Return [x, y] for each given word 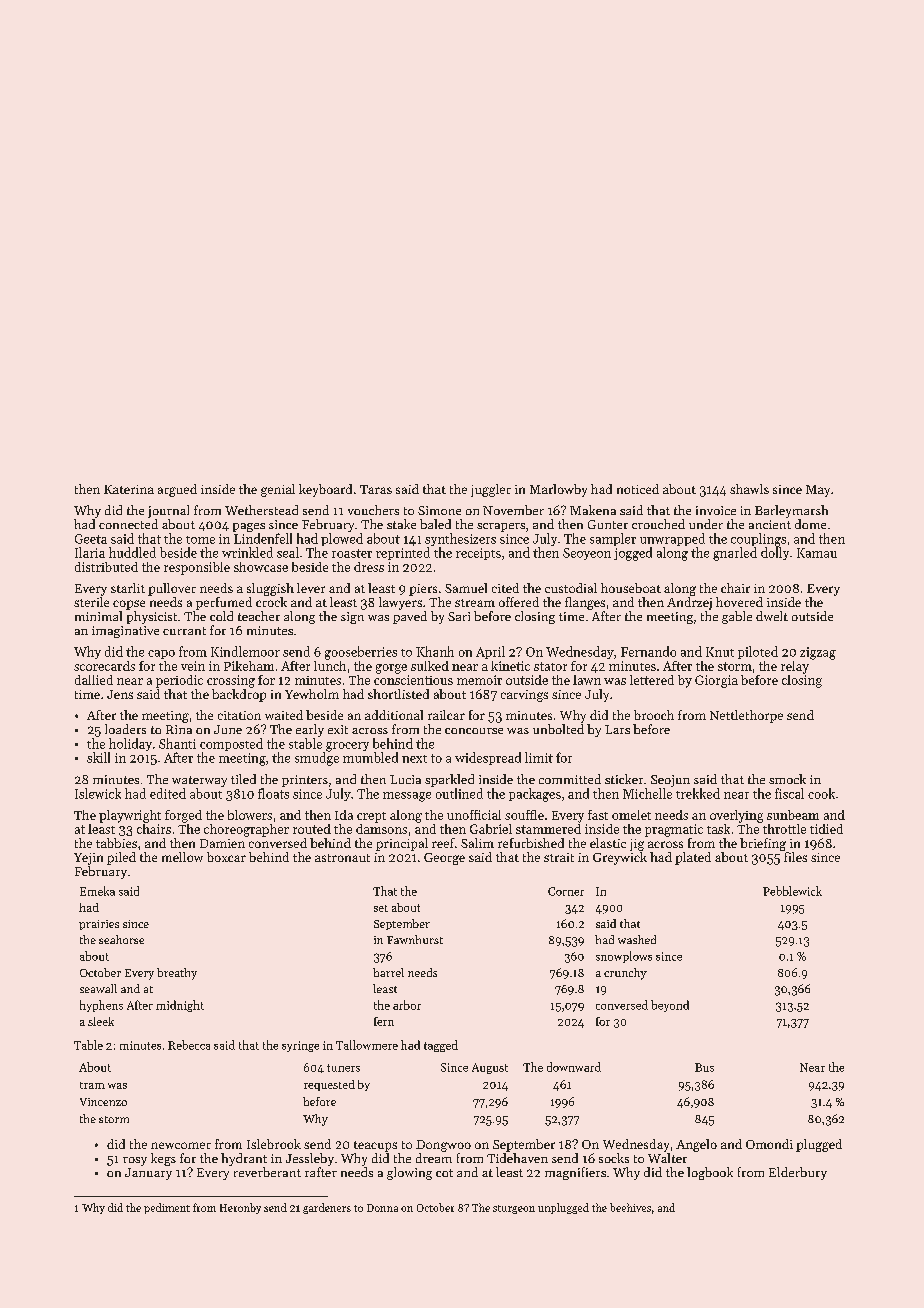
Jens [120, 694]
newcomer [181, 1145]
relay [795, 667]
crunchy [625, 974]
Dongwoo [443, 1146]
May [818, 491]
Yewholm [312, 694]
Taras [376, 489]
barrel [388, 972]
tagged [441, 1046]
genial [278, 490]
